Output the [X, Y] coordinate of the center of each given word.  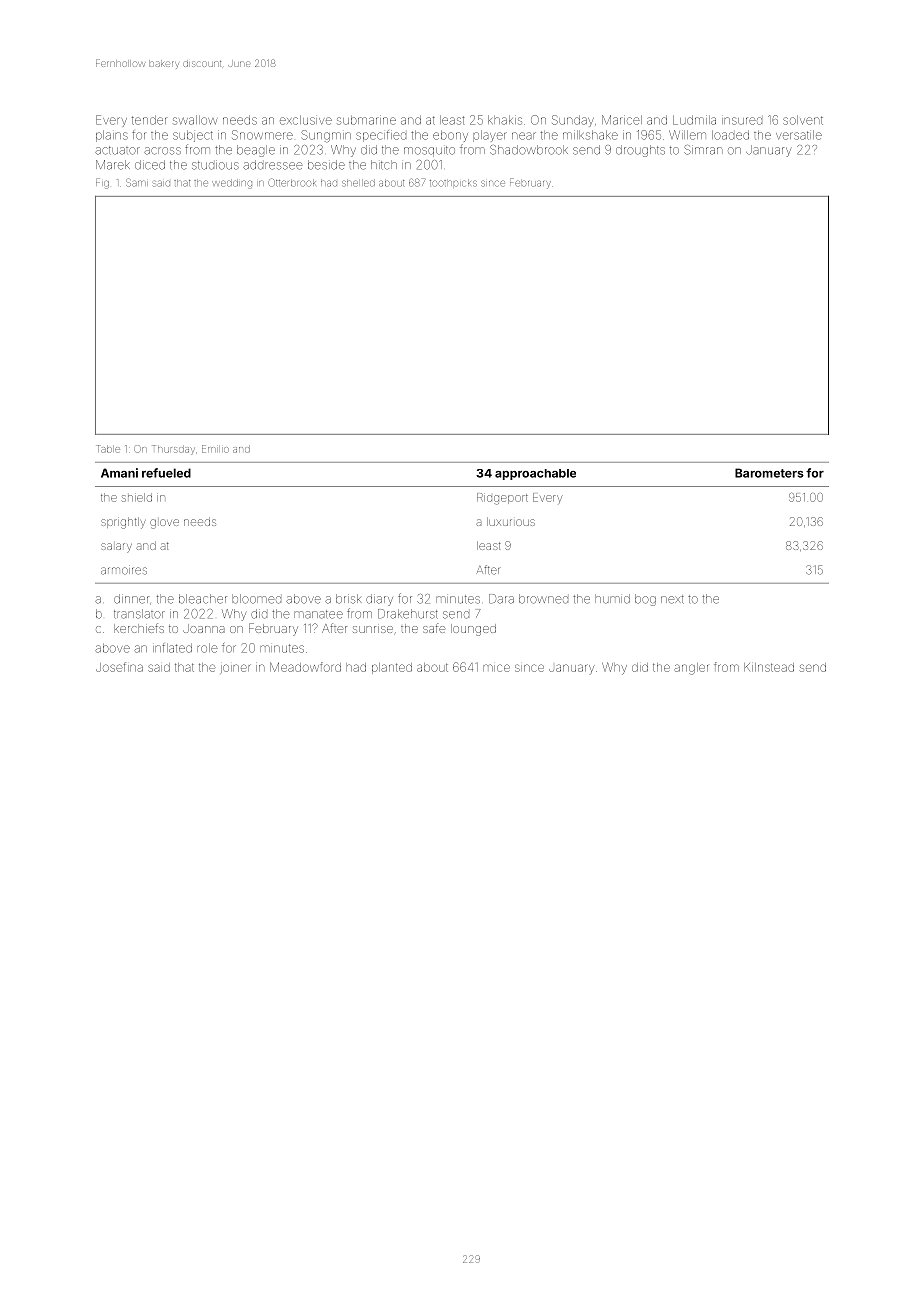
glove [164, 524]
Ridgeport [502, 499]
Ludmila [694, 120]
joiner [235, 668]
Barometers [769, 473]
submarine [366, 120]
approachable [535, 474]
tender [149, 120]
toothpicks [453, 183]
